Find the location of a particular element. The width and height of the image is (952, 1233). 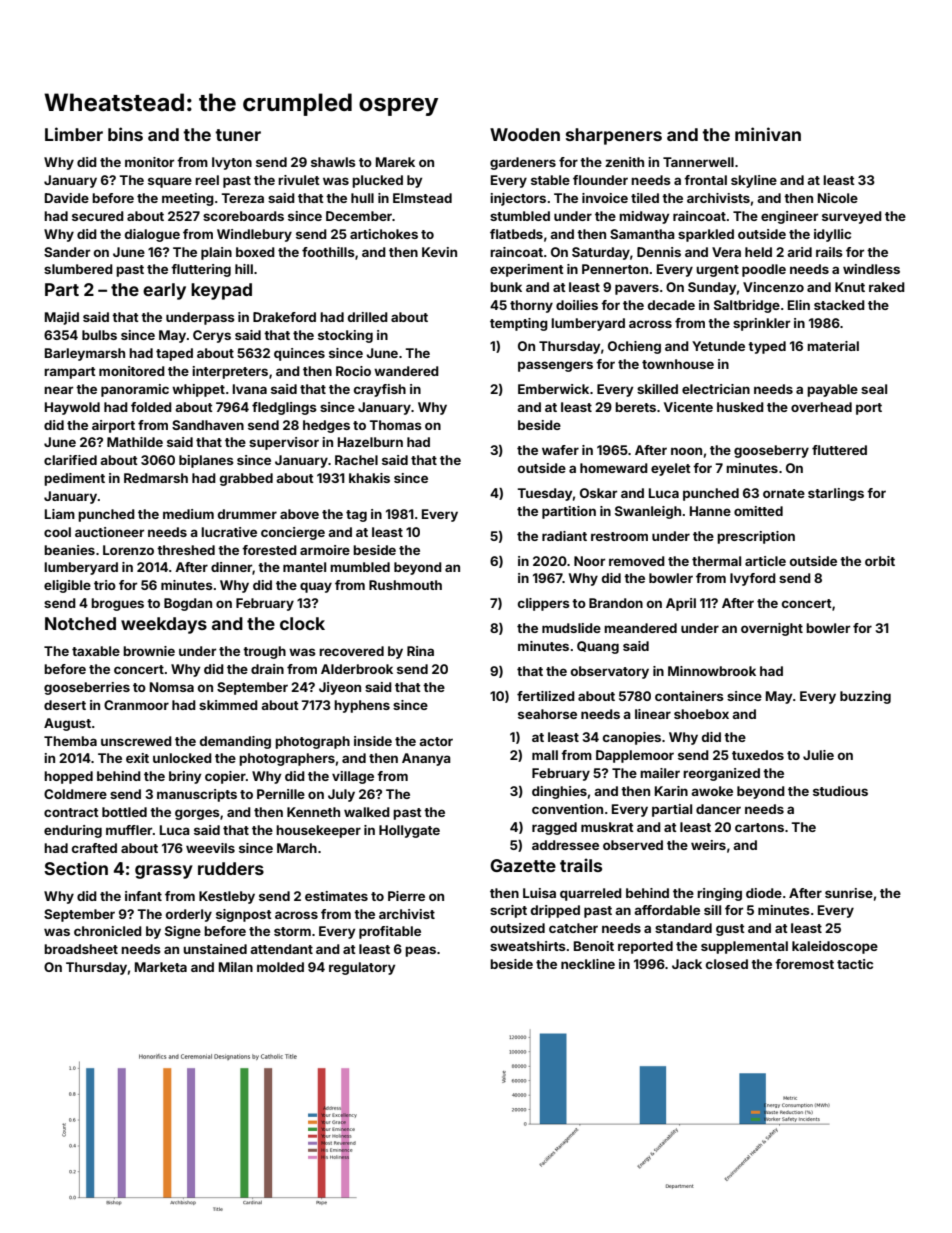

Thomas is located at coordinates (395, 425).
